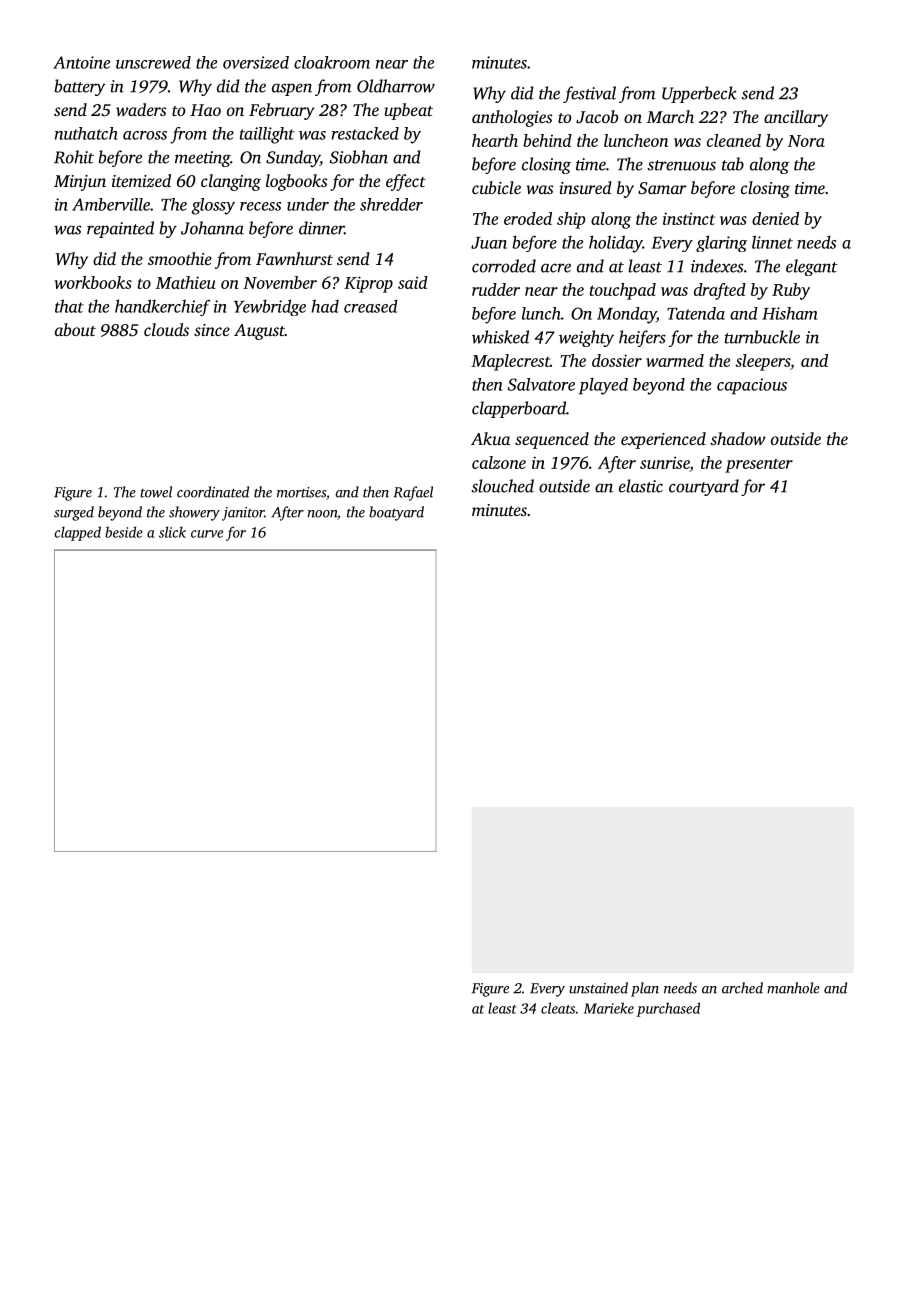  I want to click on Marieke, so click(609, 1008).
